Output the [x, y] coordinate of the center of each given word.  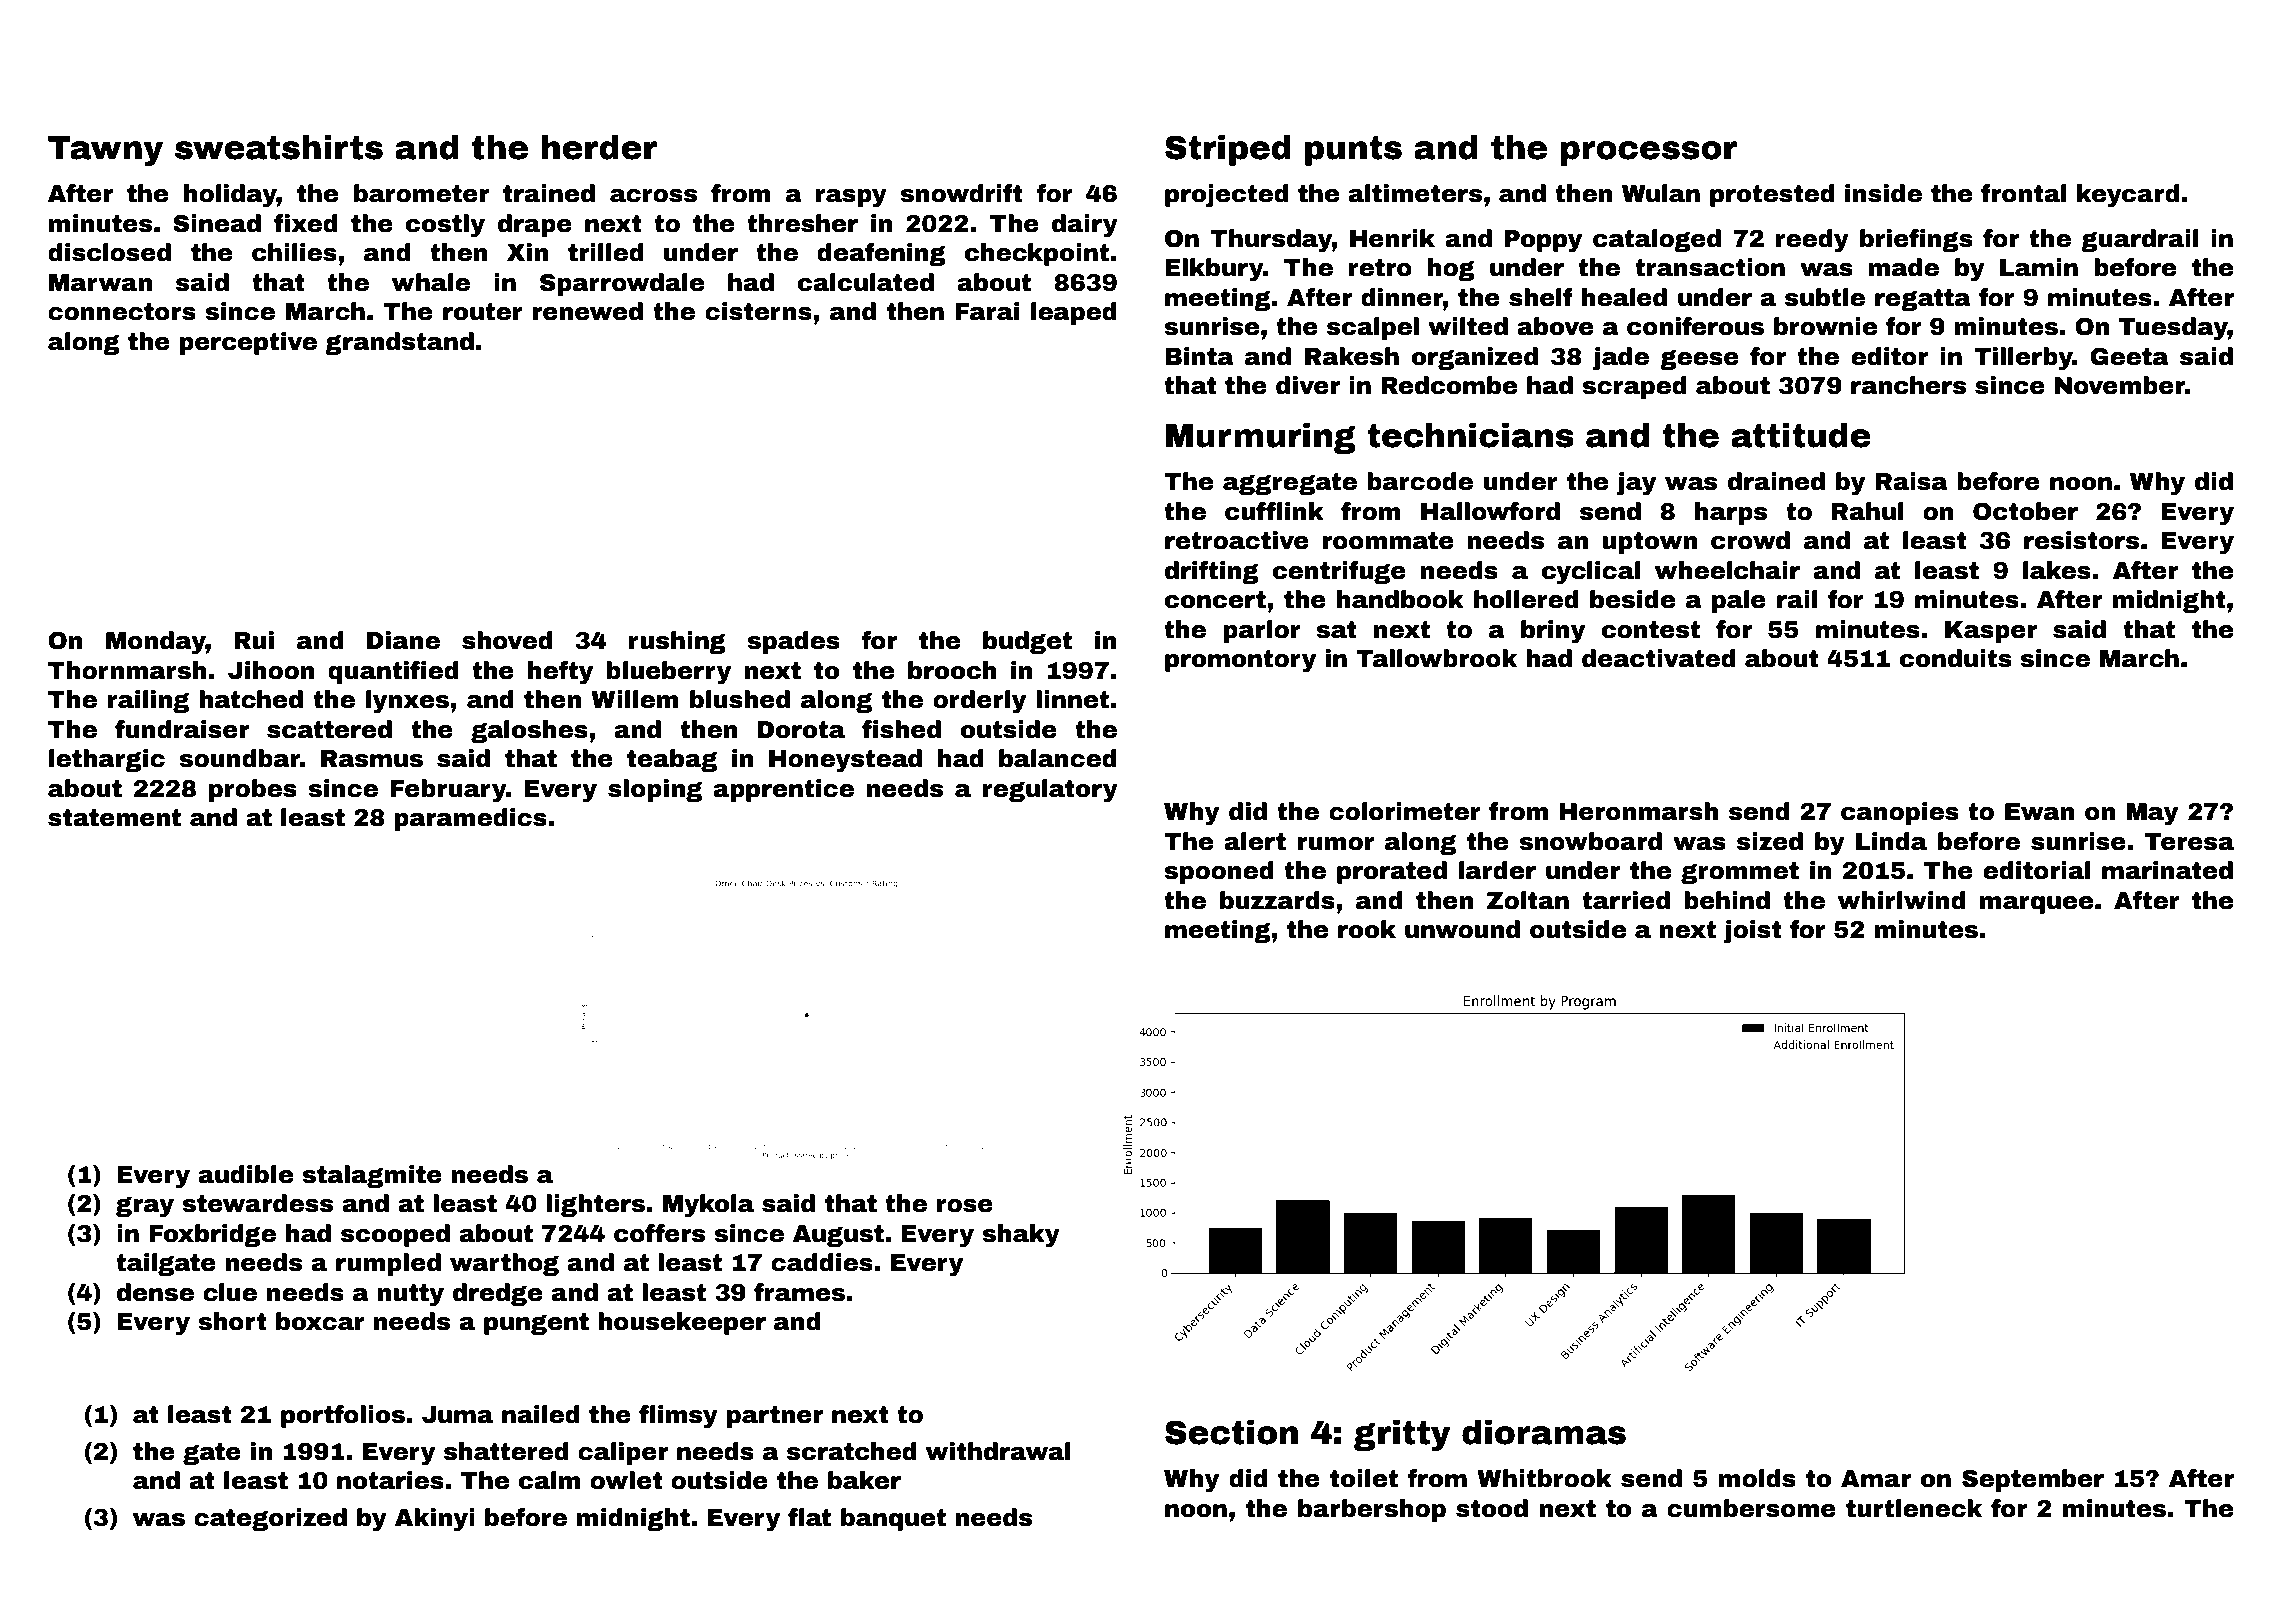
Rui [254, 640]
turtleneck [1914, 1508]
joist [1752, 931]
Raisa [1912, 481]
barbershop [1372, 1510]
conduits [1956, 658]
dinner [1402, 297]
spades [794, 642]
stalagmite [372, 1176]
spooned [1219, 872]
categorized [270, 1519]
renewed [587, 311]
